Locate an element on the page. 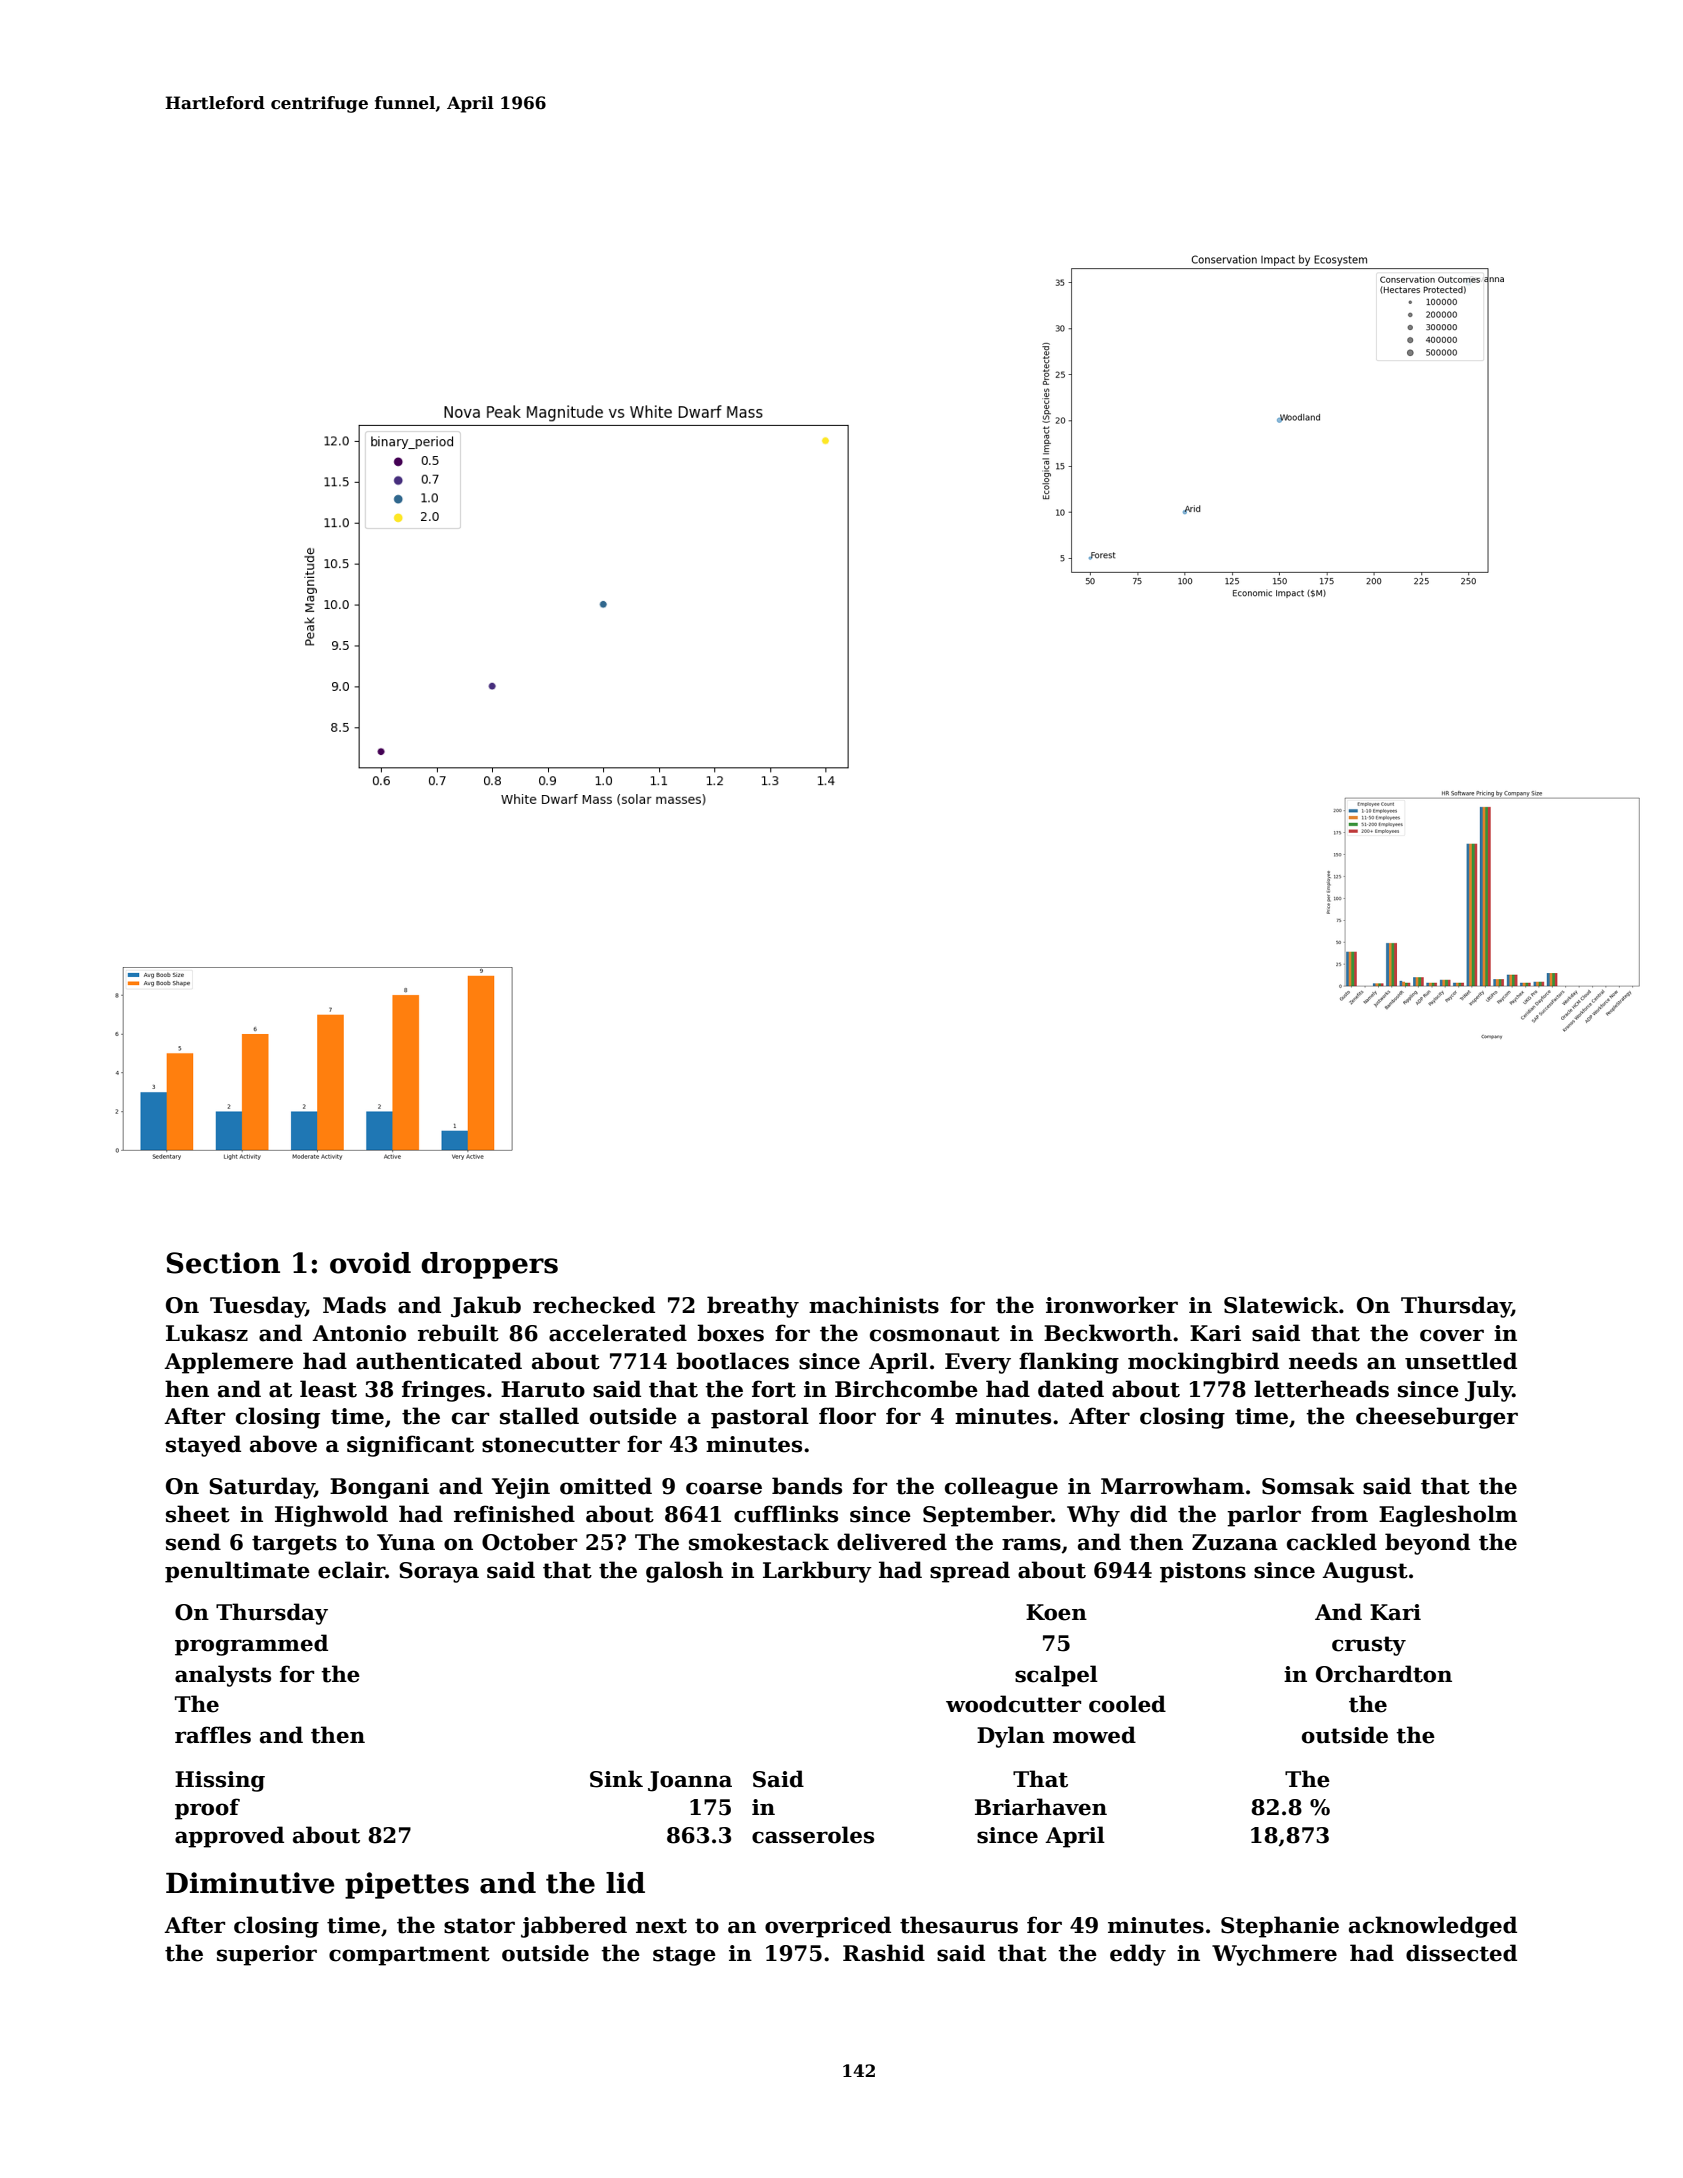 The image size is (1683, 2178). stage is located at coordinates (684, 1956).
